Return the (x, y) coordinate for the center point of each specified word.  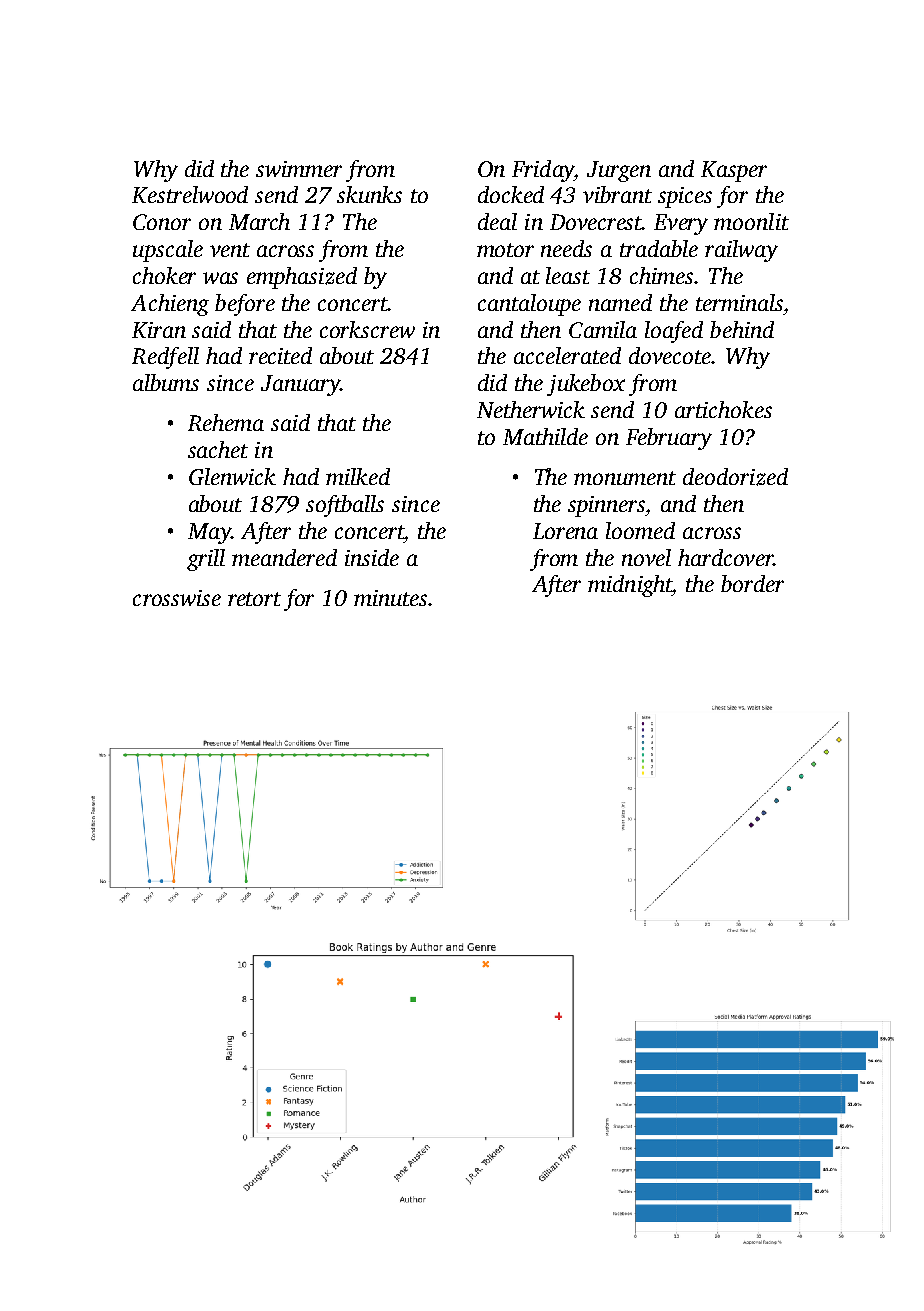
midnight (630, 586)
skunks (369, 194)
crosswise (177, 598)
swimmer (299, 169)
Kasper (734, 171)
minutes (390, 598)
